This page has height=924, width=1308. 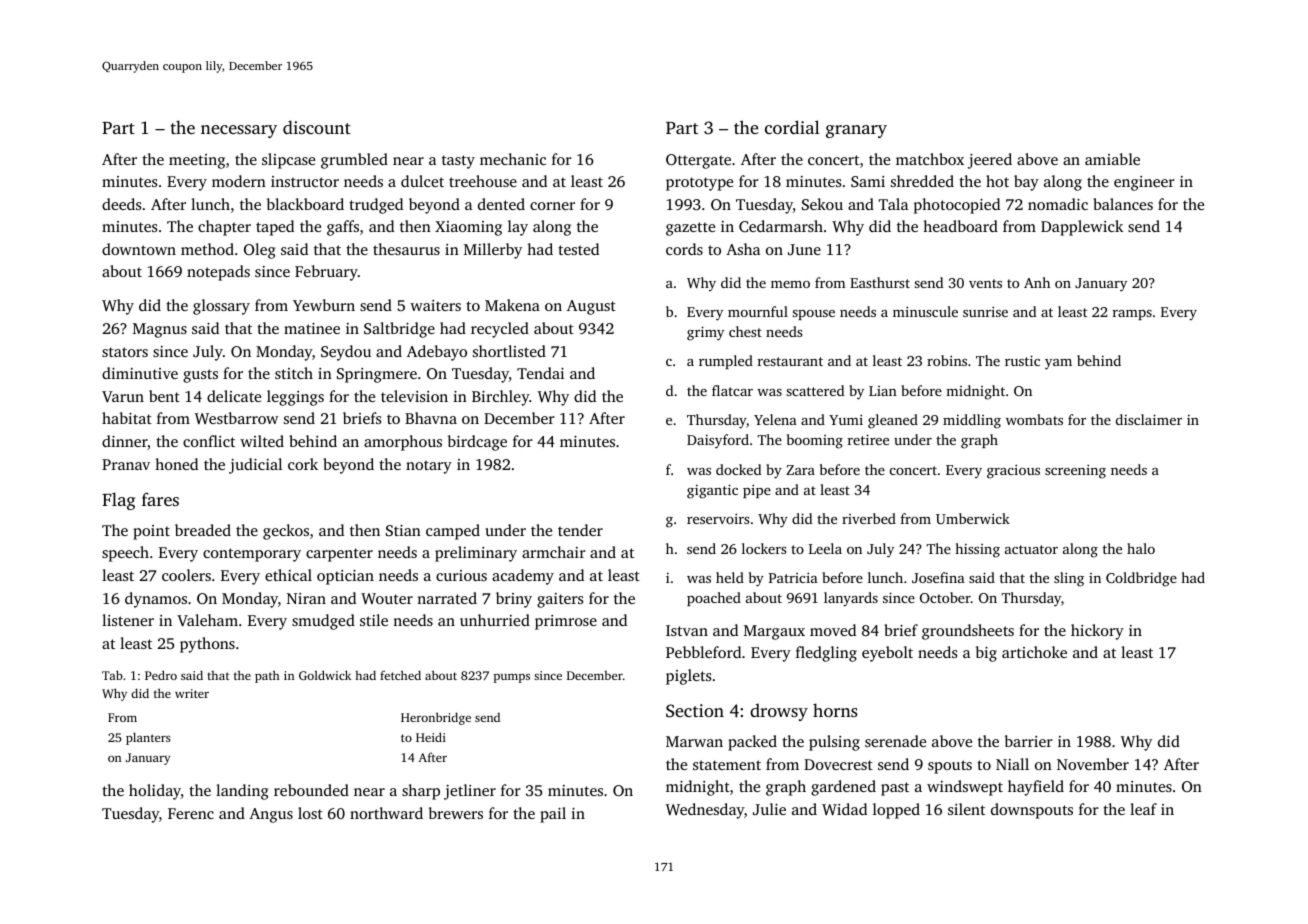 What do you see at coordinates (1112, 159) in the page?
I see `amiable` at bounding box center [1112, 159].
